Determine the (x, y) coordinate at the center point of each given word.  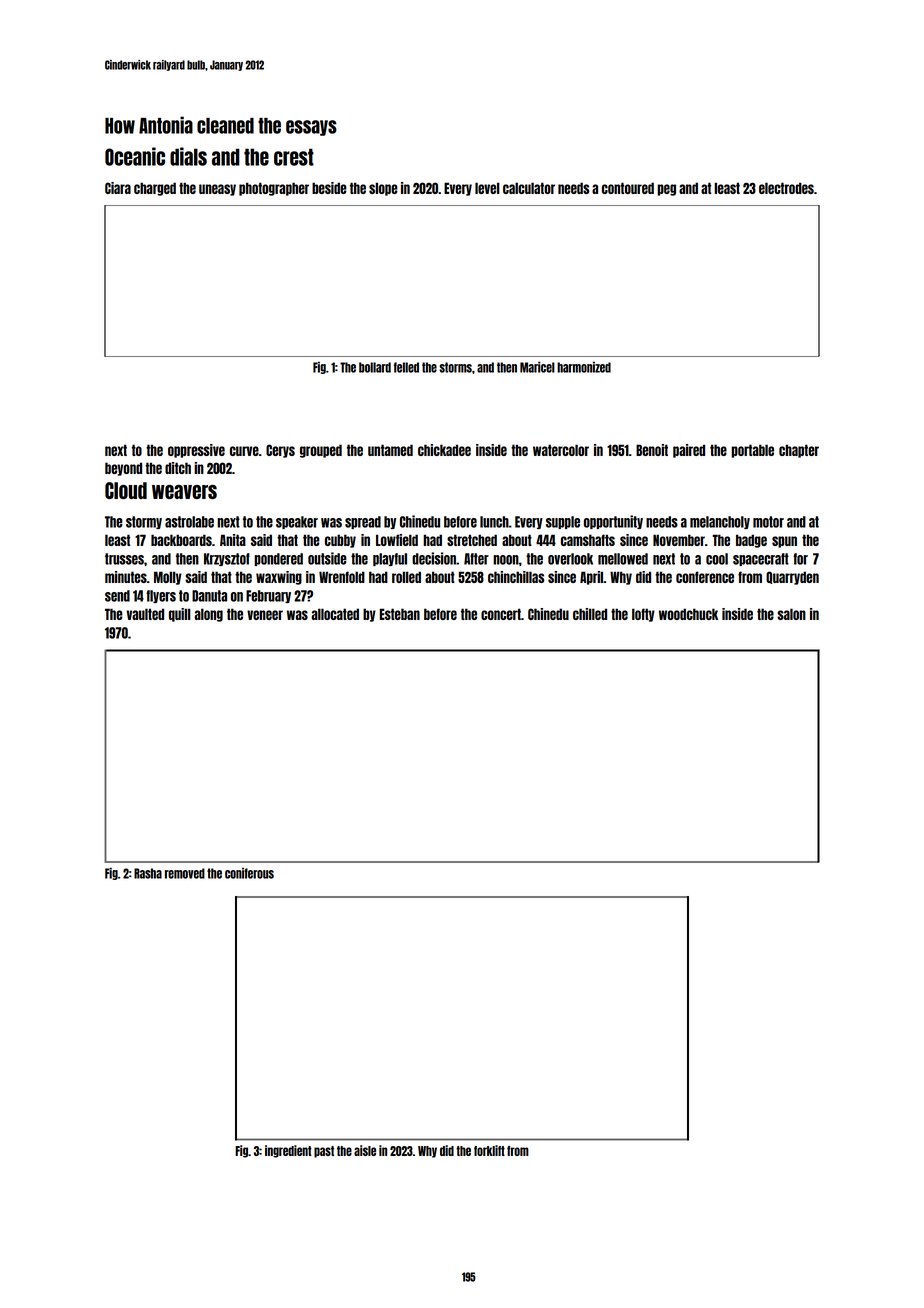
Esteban (400, 614)
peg (666, 190)
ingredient (288, 1151)
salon (791, 614)
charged (155, 189)
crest (294, 157)
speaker (297, 522)
